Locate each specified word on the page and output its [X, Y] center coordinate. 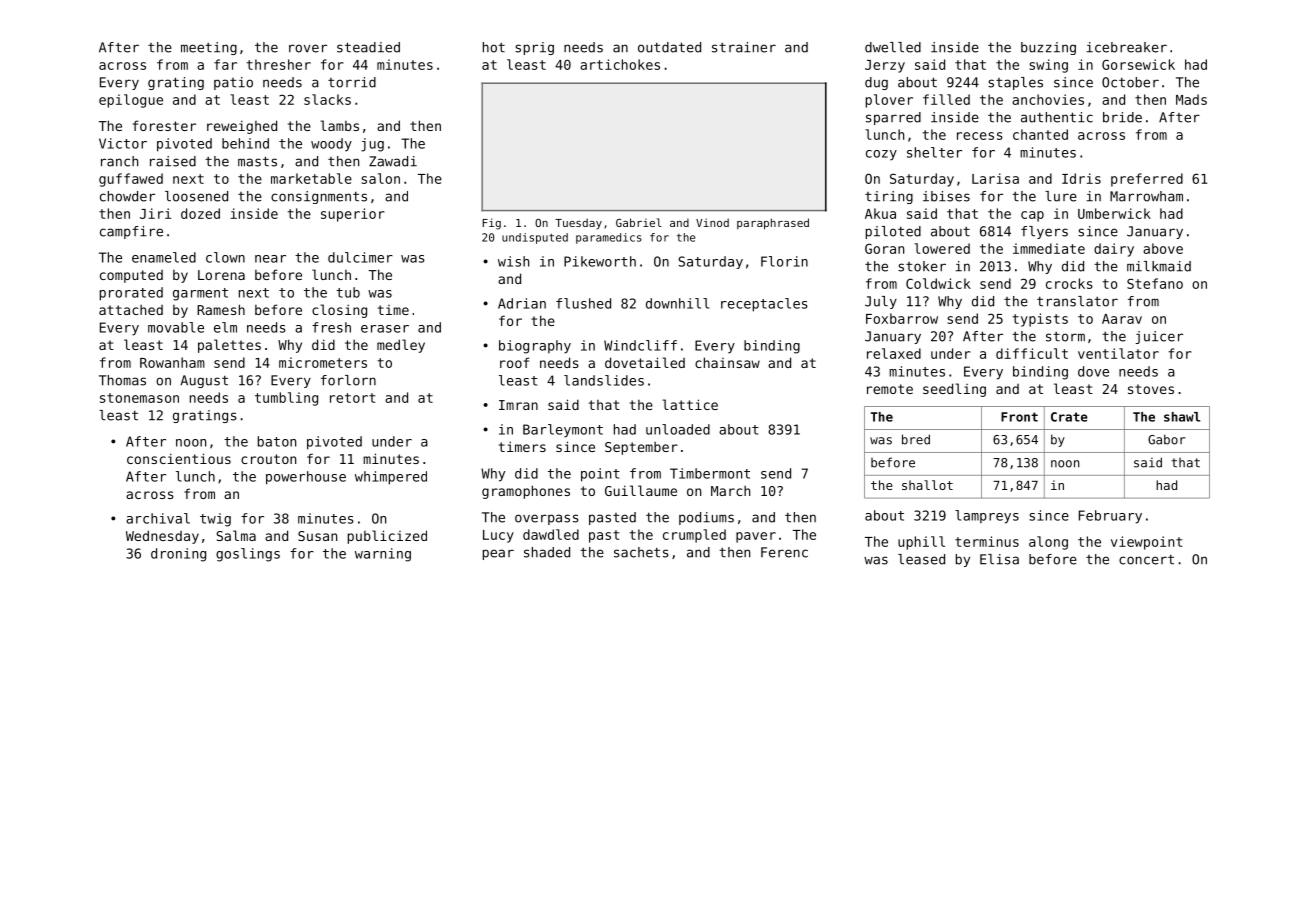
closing [339, 311]
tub [348, 292]
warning [383, 555]
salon [380, 178]
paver [756, 537]
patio [233, 83]
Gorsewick [1138, 64]
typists [1040, 320]
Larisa [995, 178]
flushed [583, 303]
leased [921, 559]
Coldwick [938, 283]
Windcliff [640, 345]
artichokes [620, 64]
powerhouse [306, 478]
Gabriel [639, 222]
